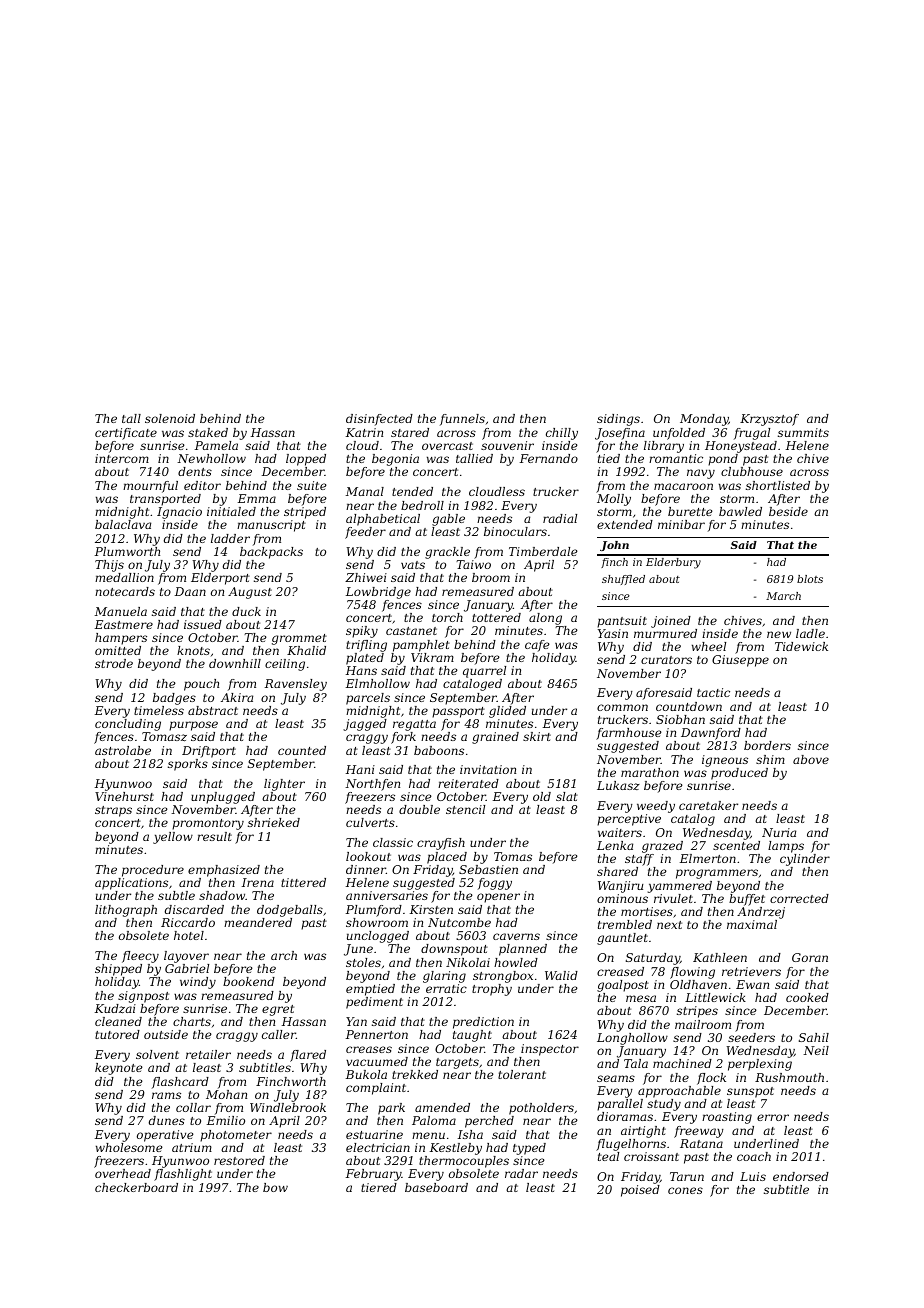 This screenshot has height=1308, width=924. I want to click on plated, so click(365, 659).
